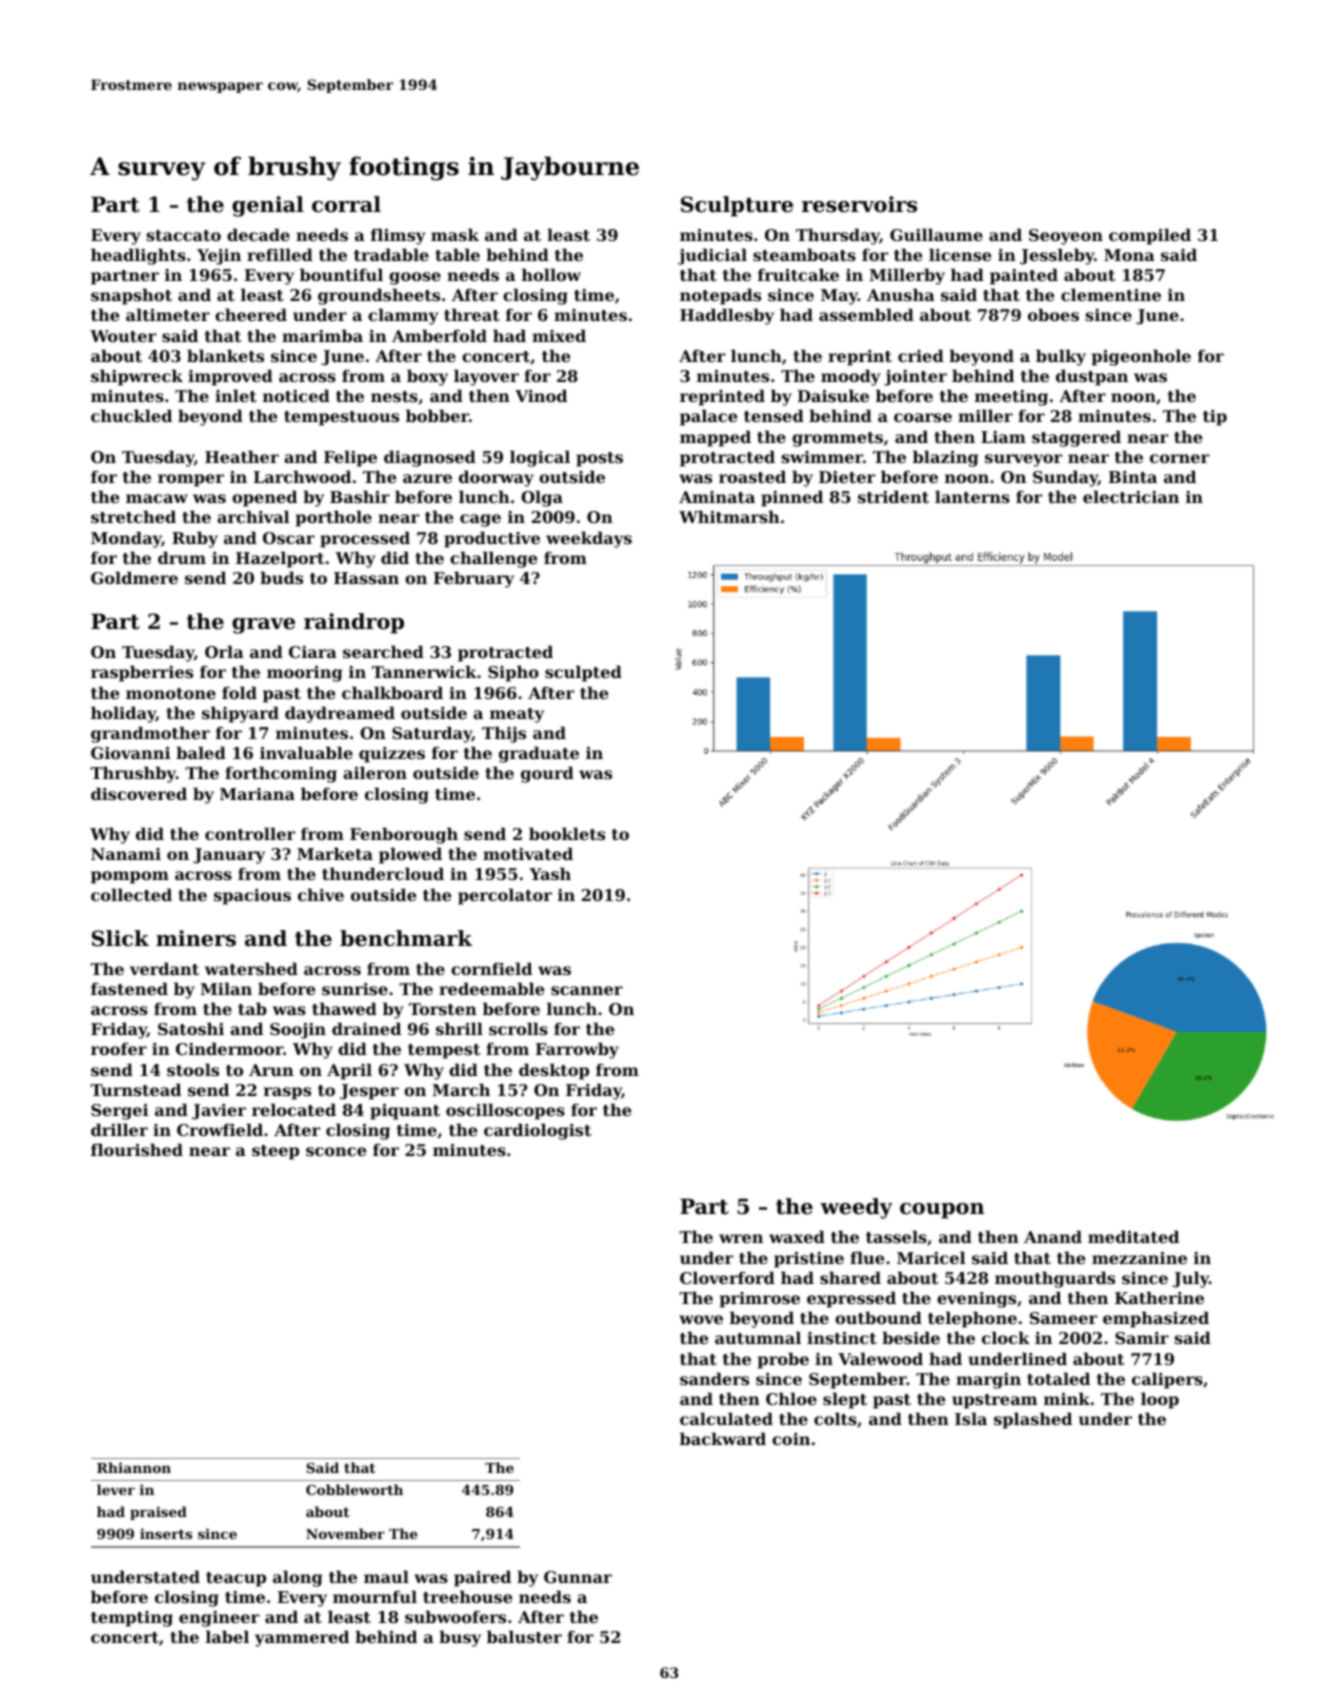 The image size is (1319, 1707). What do you see at coordinates (275, 1152) in the screenshot?
I see `steep` at bounding box center [275, 1152].
